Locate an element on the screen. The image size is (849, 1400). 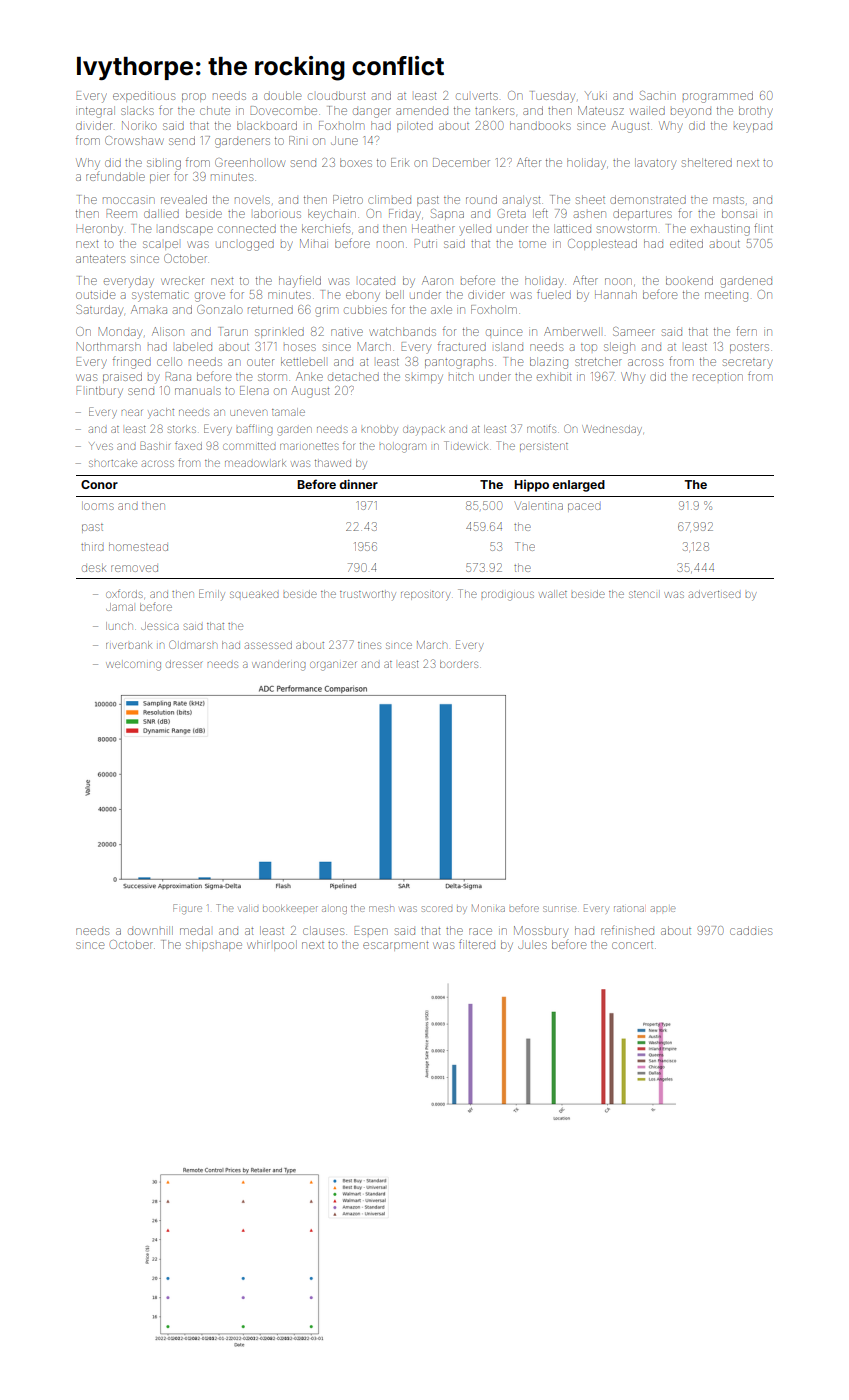
expeditious is located at coordinates (144, 96).
